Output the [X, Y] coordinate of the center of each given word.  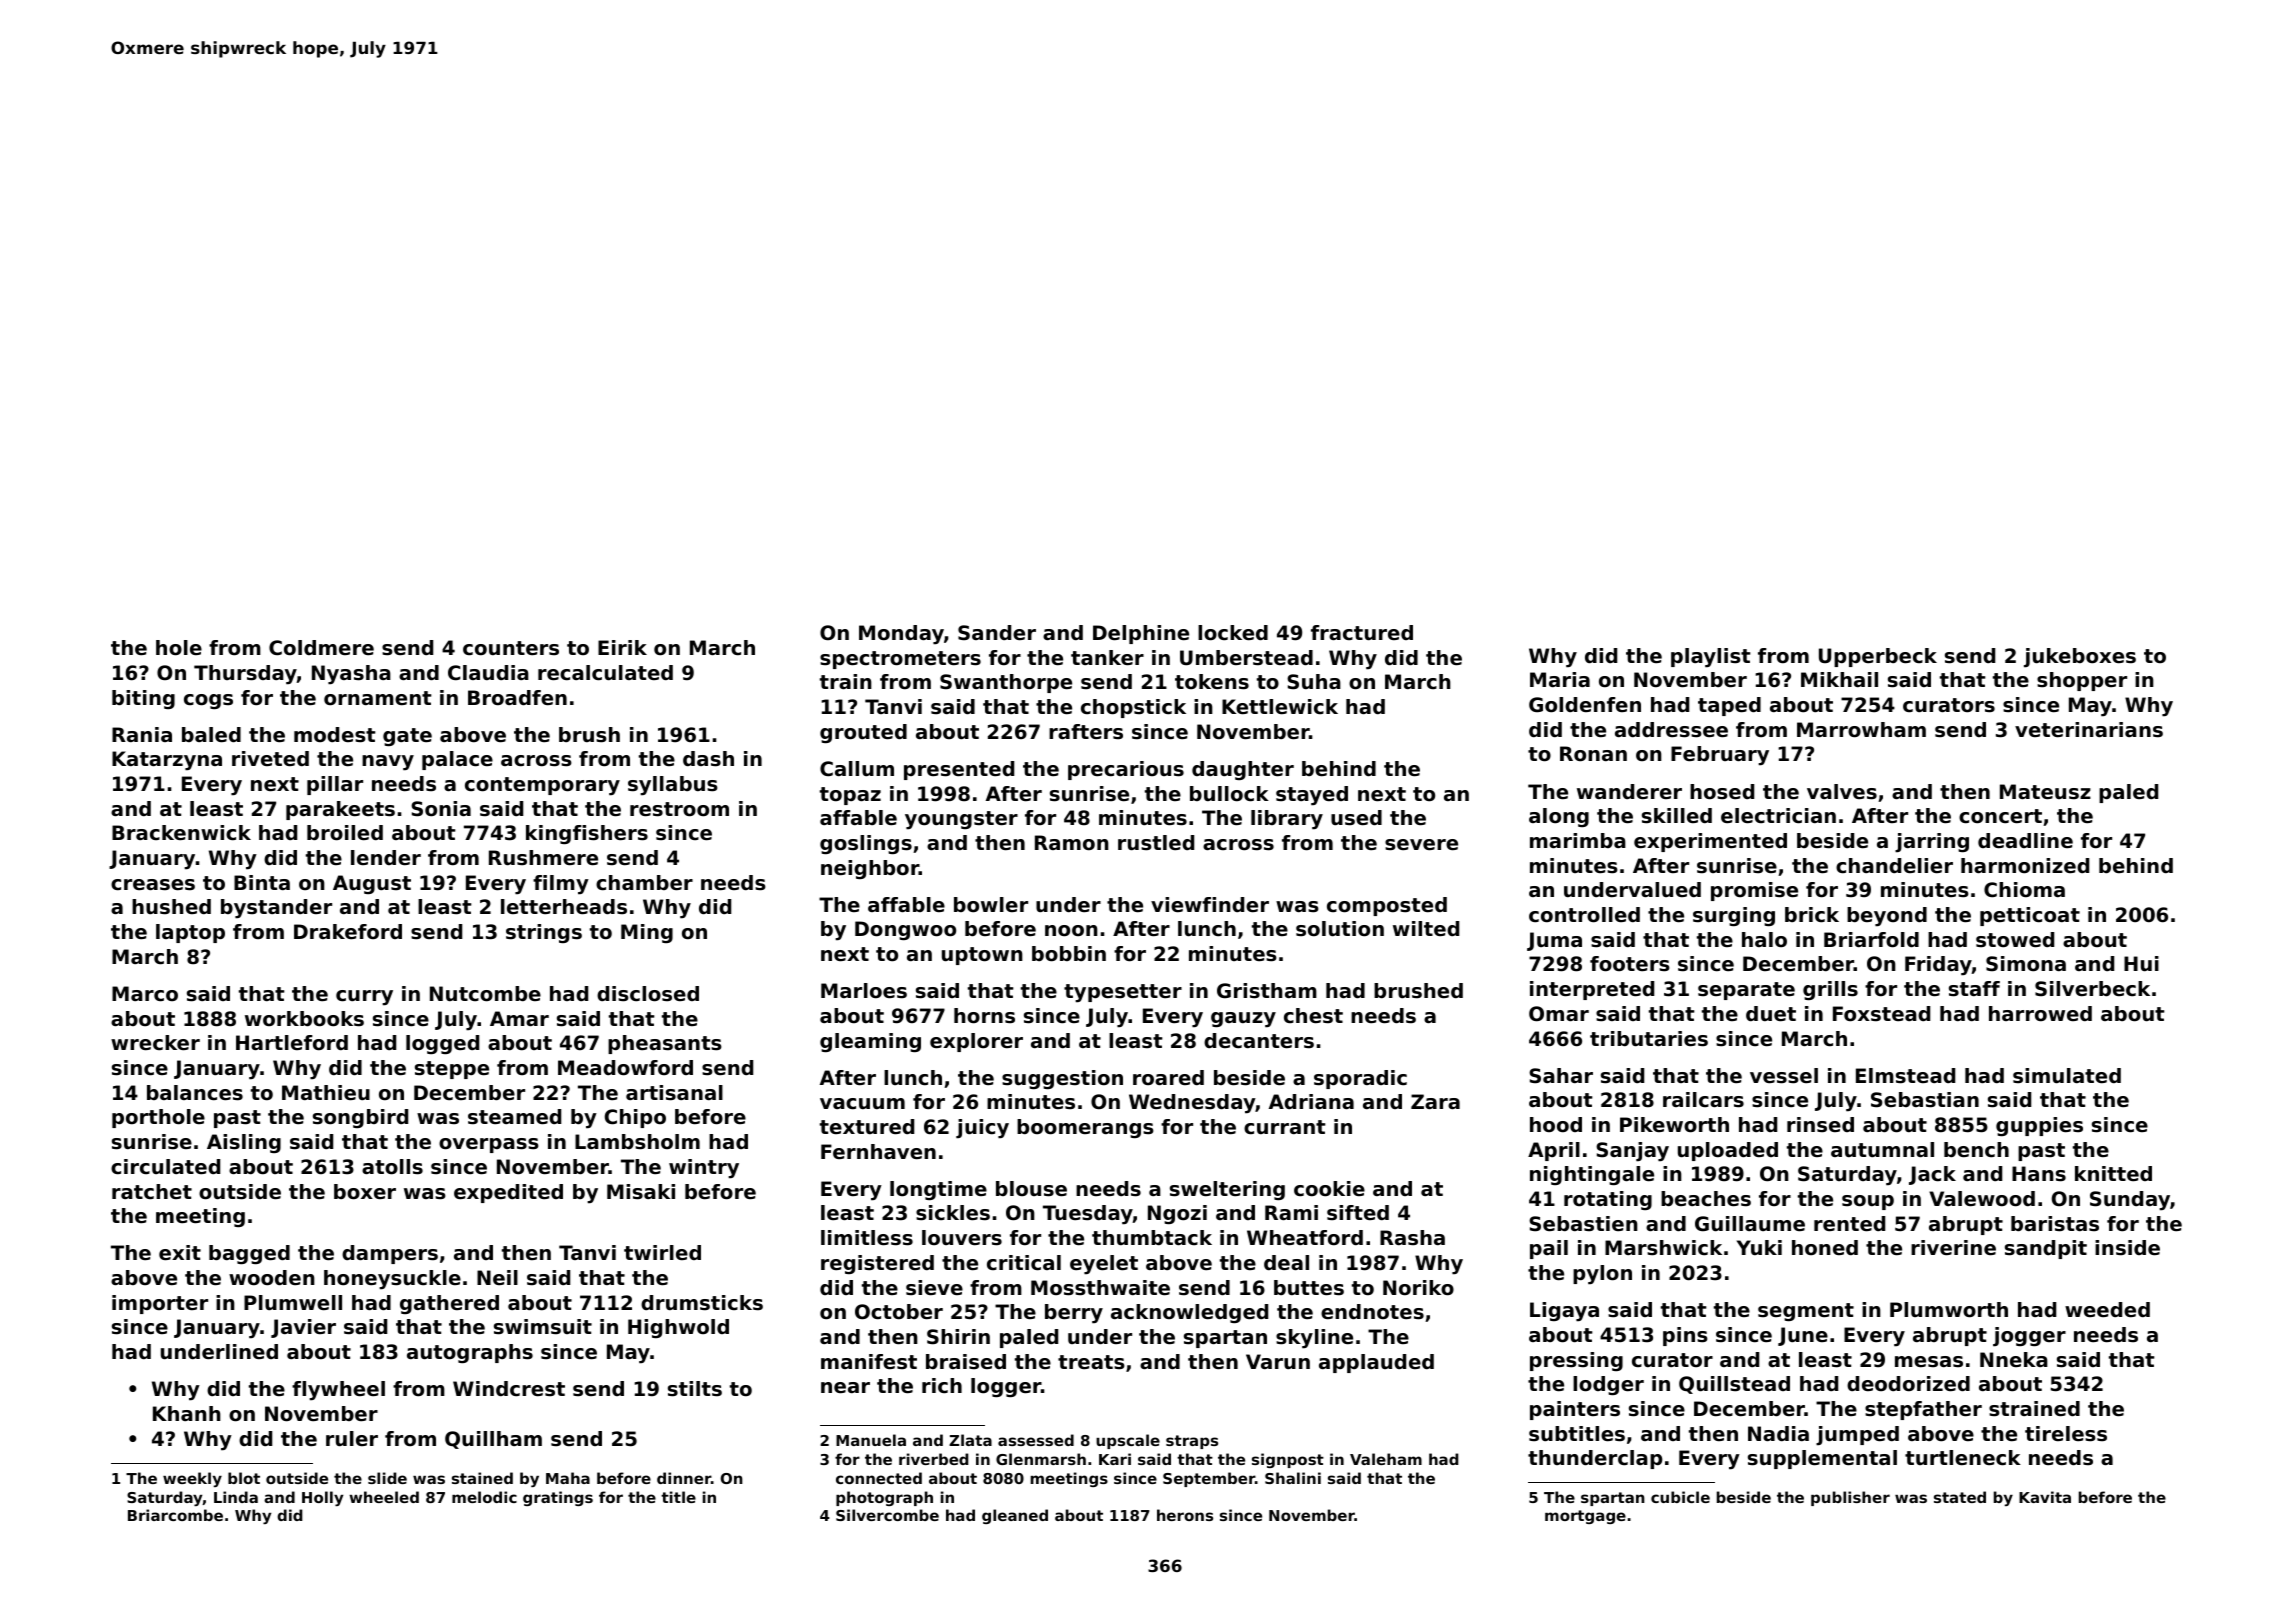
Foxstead [1881, 1014]
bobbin [1069, 954]
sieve [934, 1288]
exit [180, 1253]
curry [364, 998]
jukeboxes [2080, 658]
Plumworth [1949, 1310]
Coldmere [321, 648]
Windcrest [509, 1389]
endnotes [1372, 1312]
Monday [901, 635]
